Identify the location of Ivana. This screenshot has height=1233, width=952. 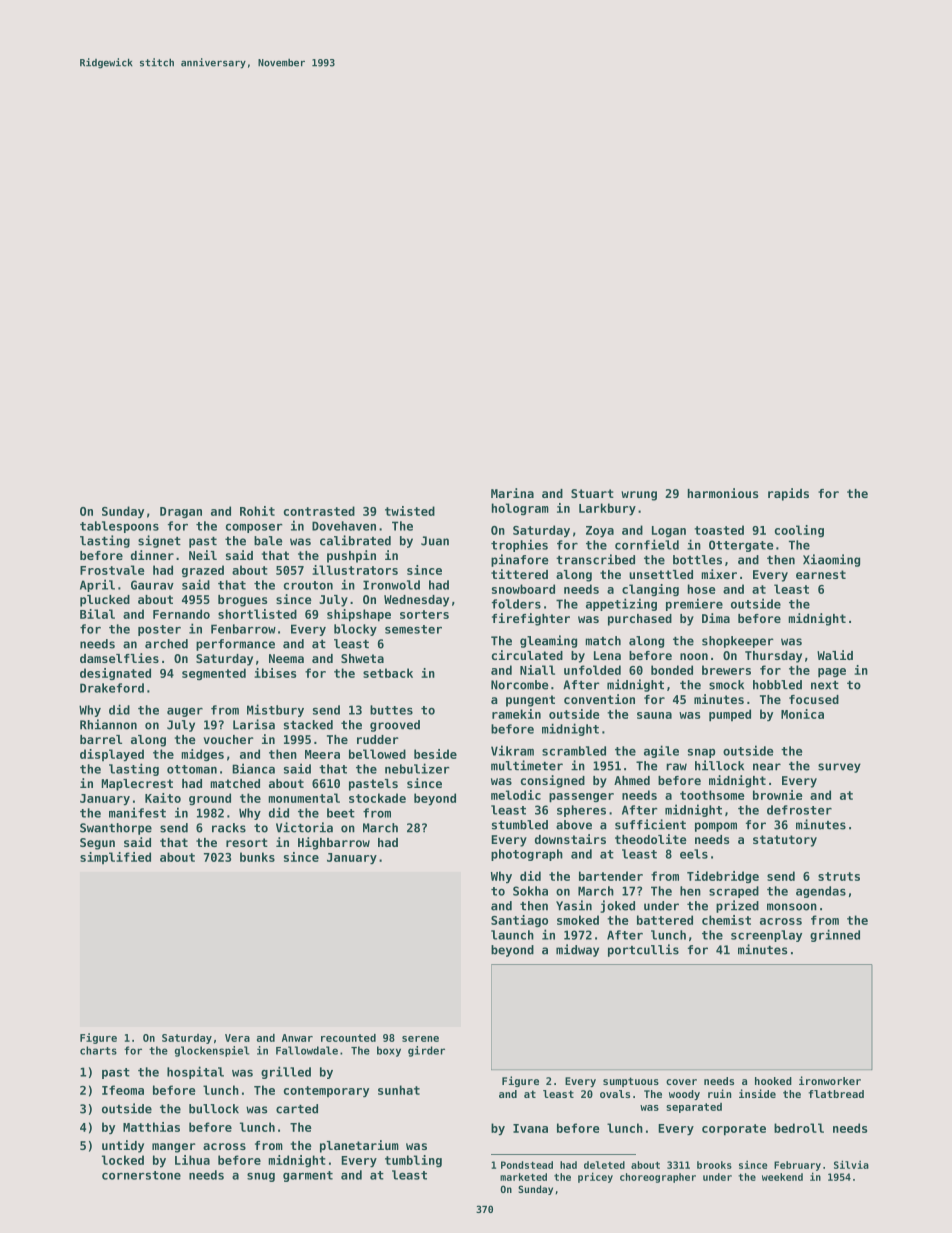
(530, 1128).
